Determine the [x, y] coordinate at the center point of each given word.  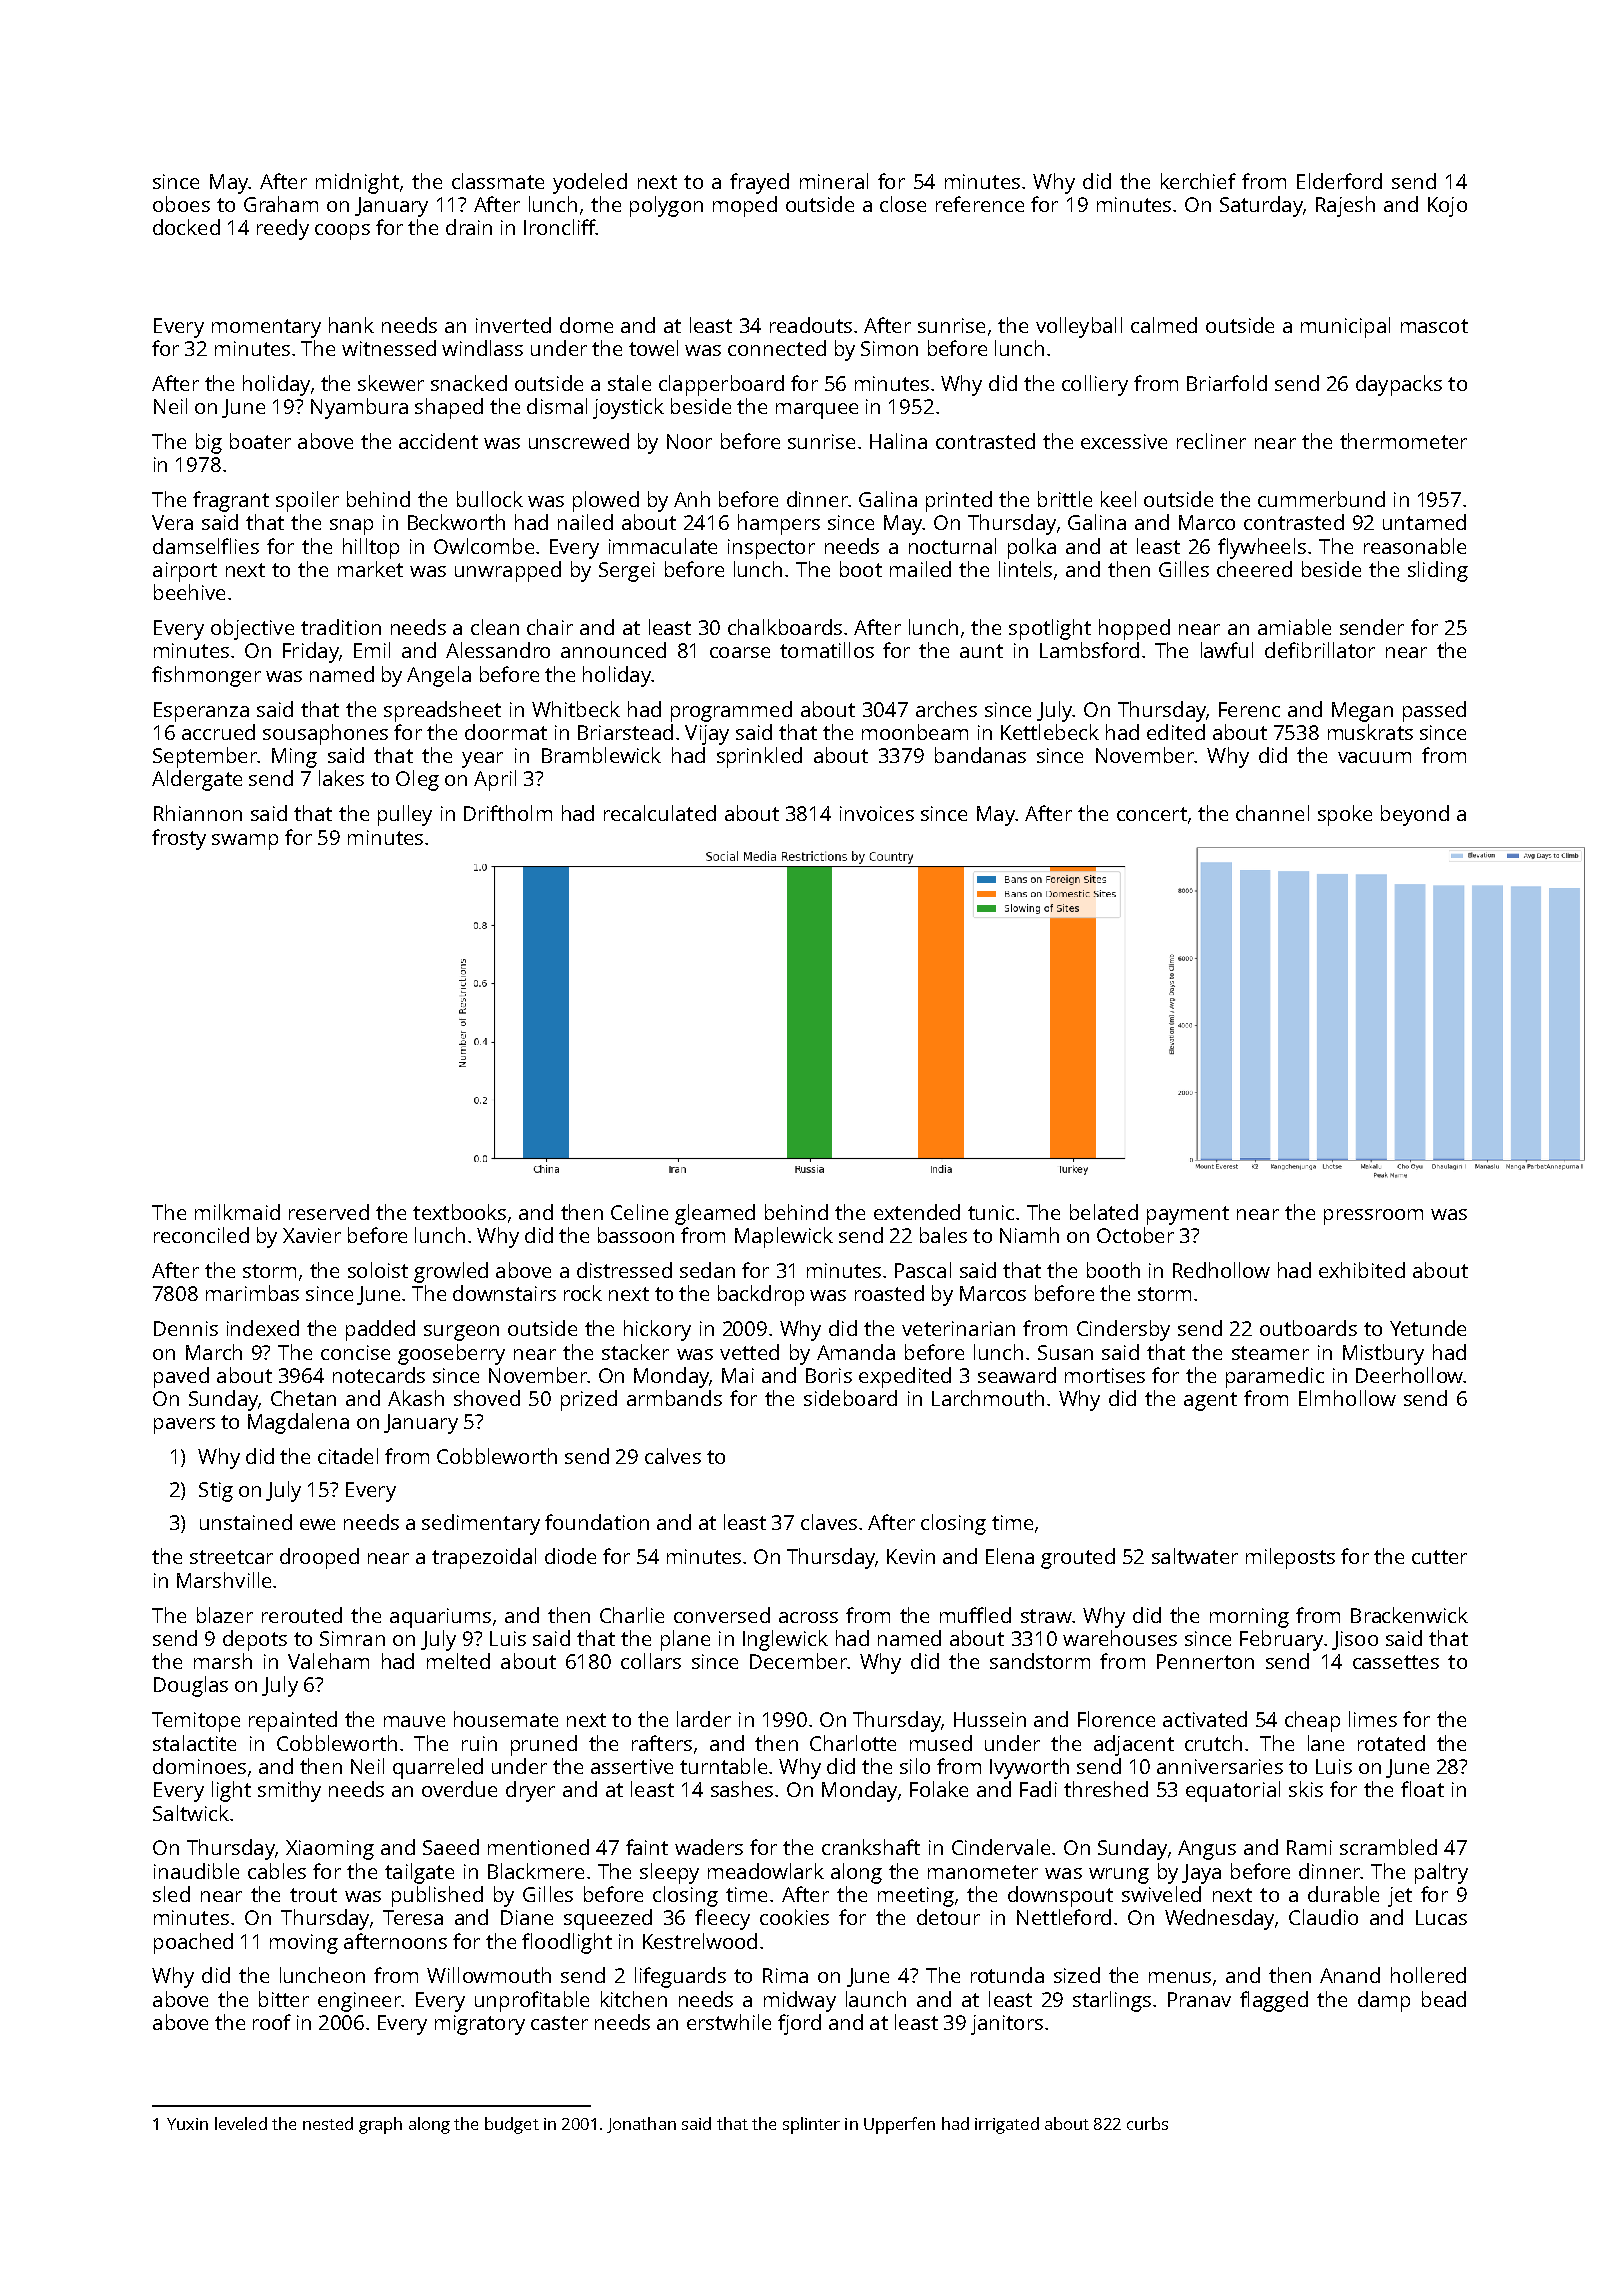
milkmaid [237, 1212]
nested [328, 2123]
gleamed [715, 1214]
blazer [225, 1615]
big [209, 443]
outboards [1308, 1328]
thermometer [1403, 441]
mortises [1105, 1375]
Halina [898, 441]
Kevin [911, 1556]
